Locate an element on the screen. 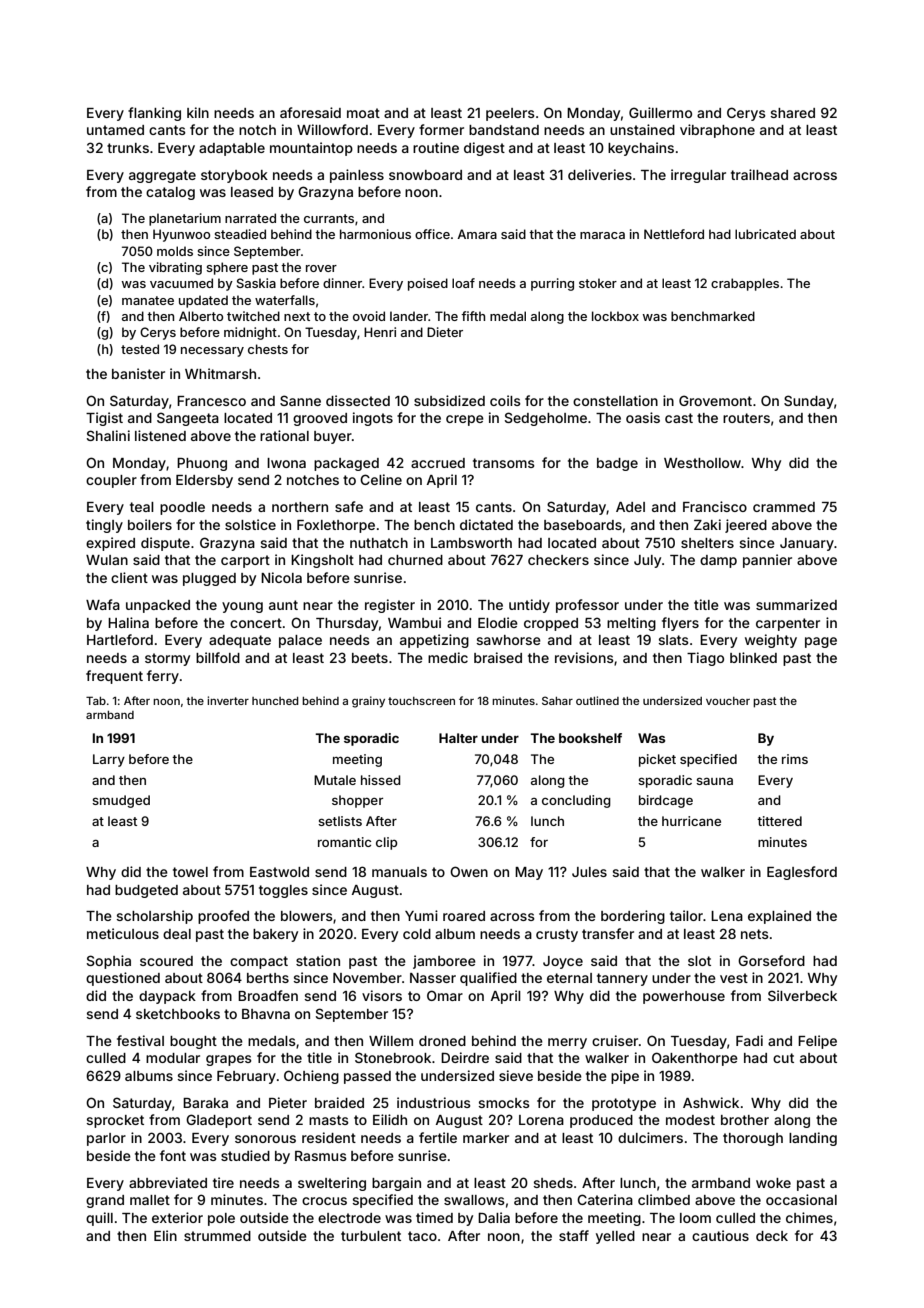 The height and width of the screenshot is (1308, 924). Shalini is located at coordinates (108, 435).
